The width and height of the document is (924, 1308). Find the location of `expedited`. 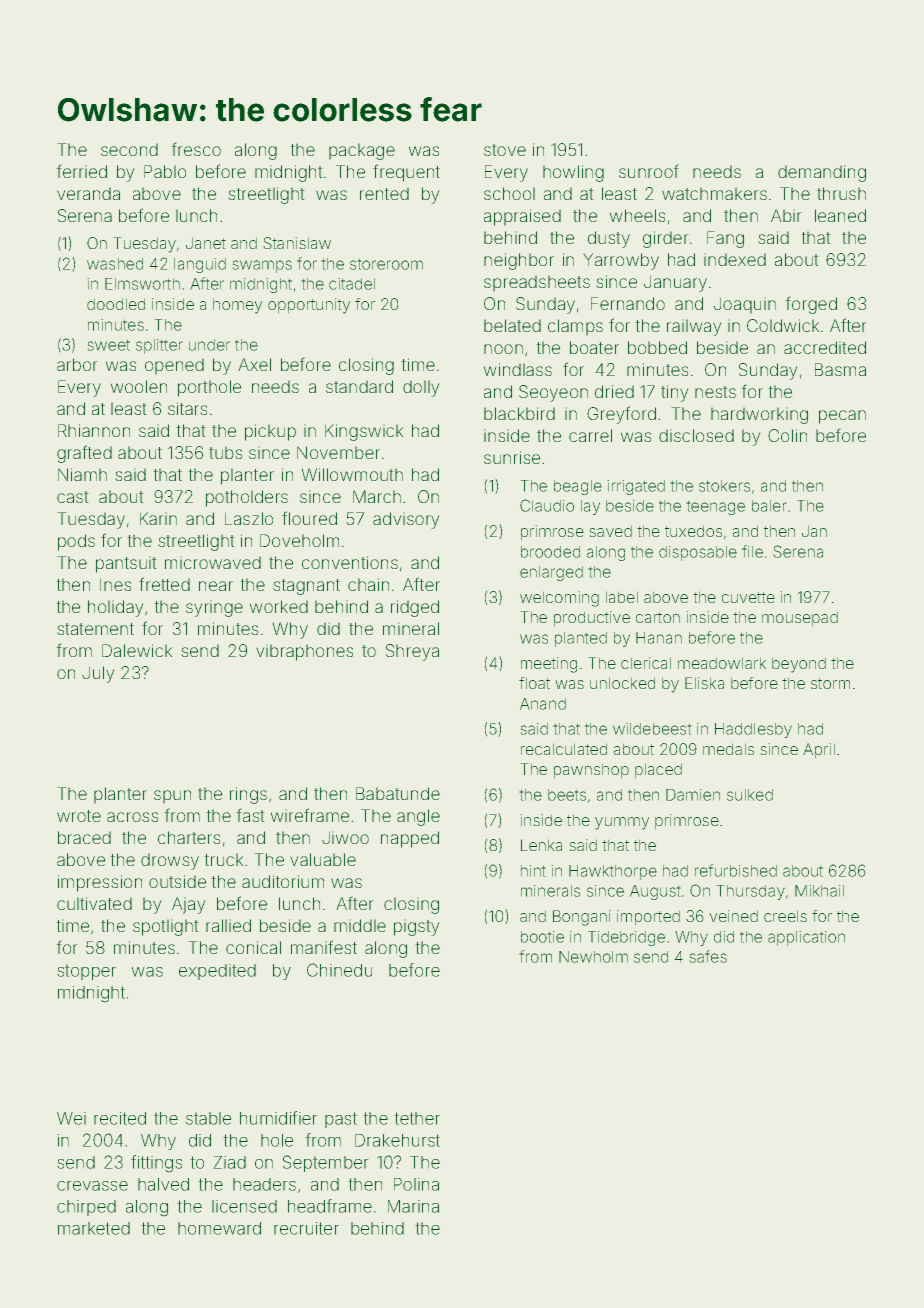

expedited is located at coordinates (217, 972).
